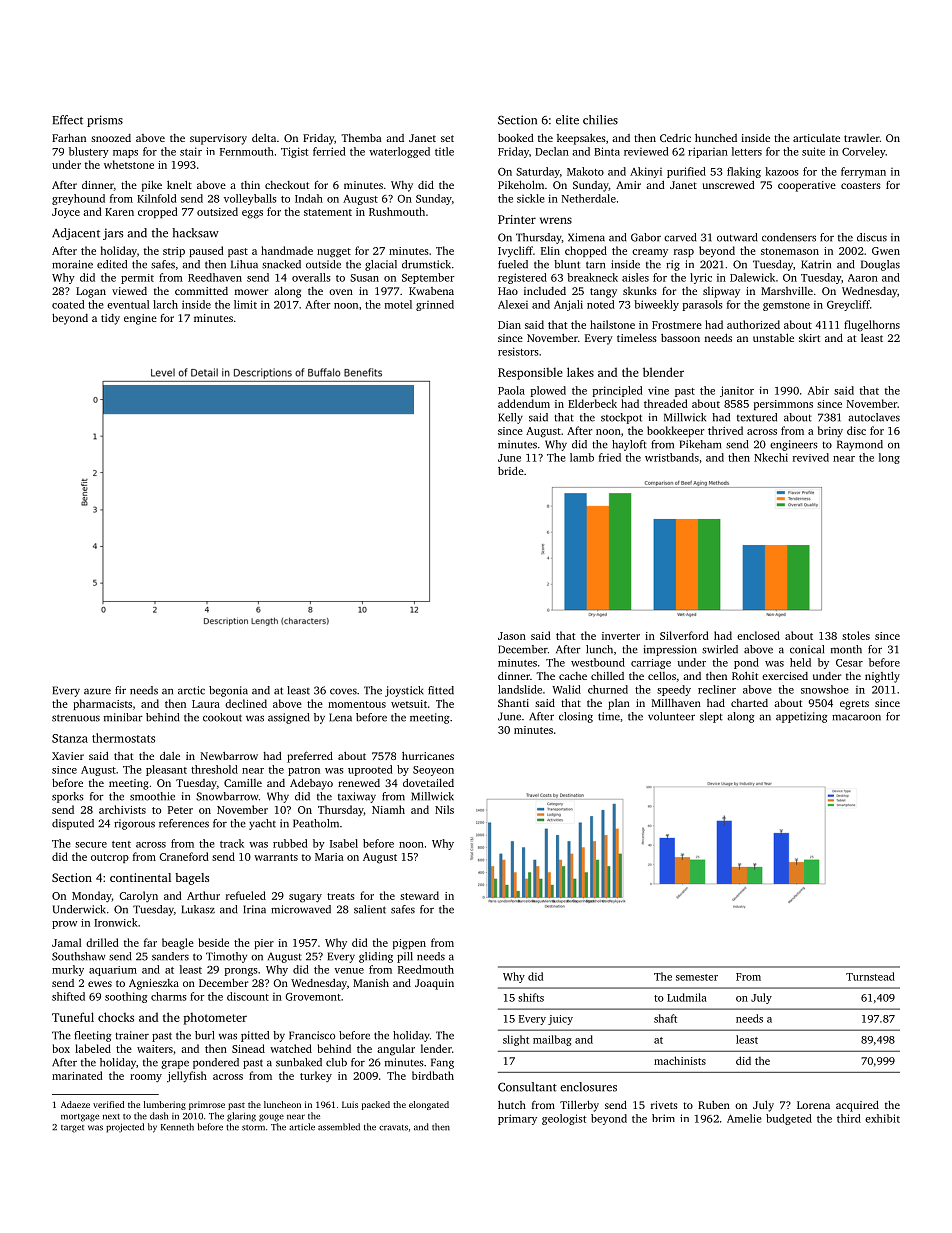 This screenshot has width=952, height=1233. What do you see at coordinates (250, 199) in the screenshot?
I see `volleyballs` at bounding box center [250, 199].
